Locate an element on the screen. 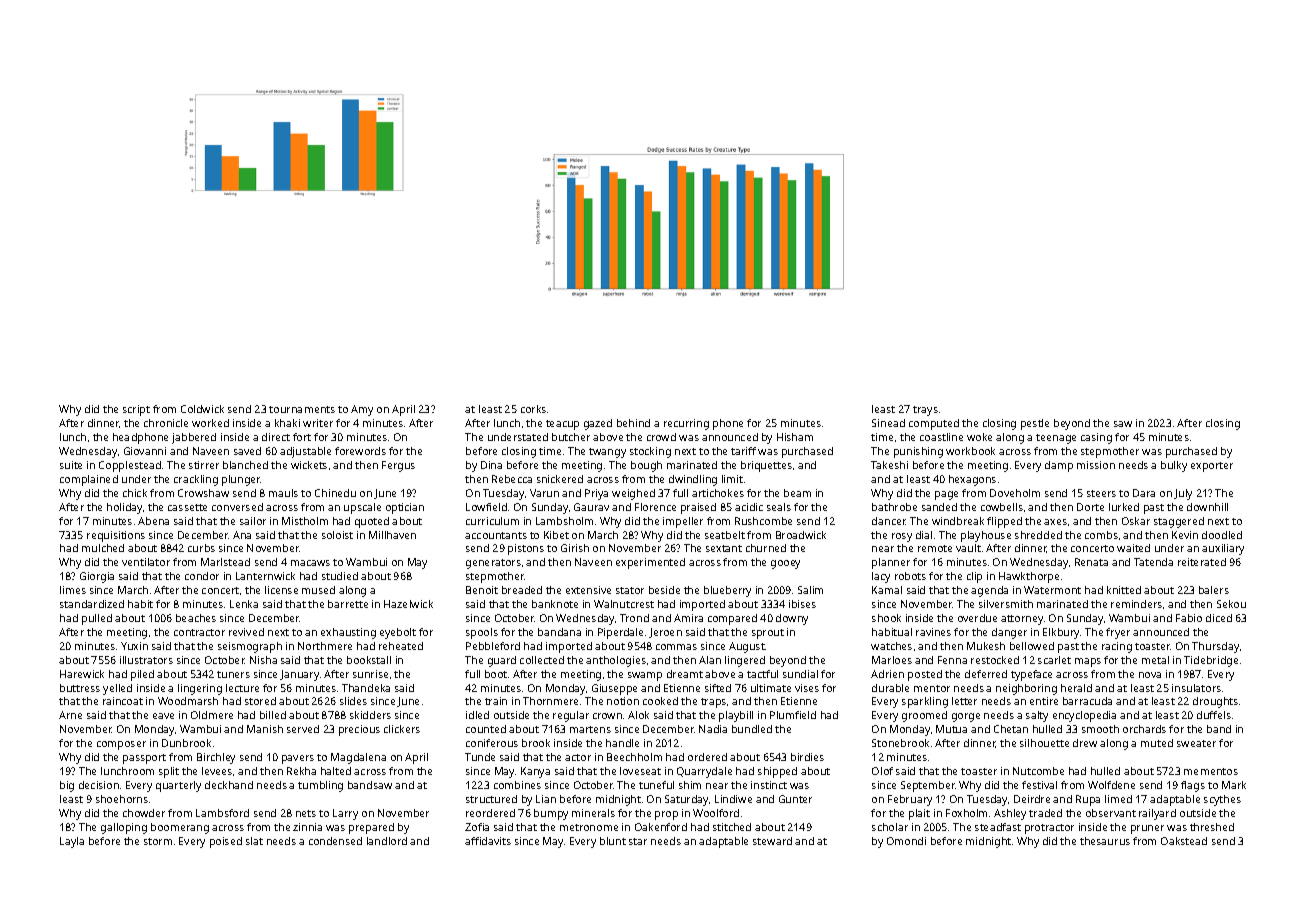 This screenshot has width=1308, height=924. pavers is located at coordinates (298, 759).
